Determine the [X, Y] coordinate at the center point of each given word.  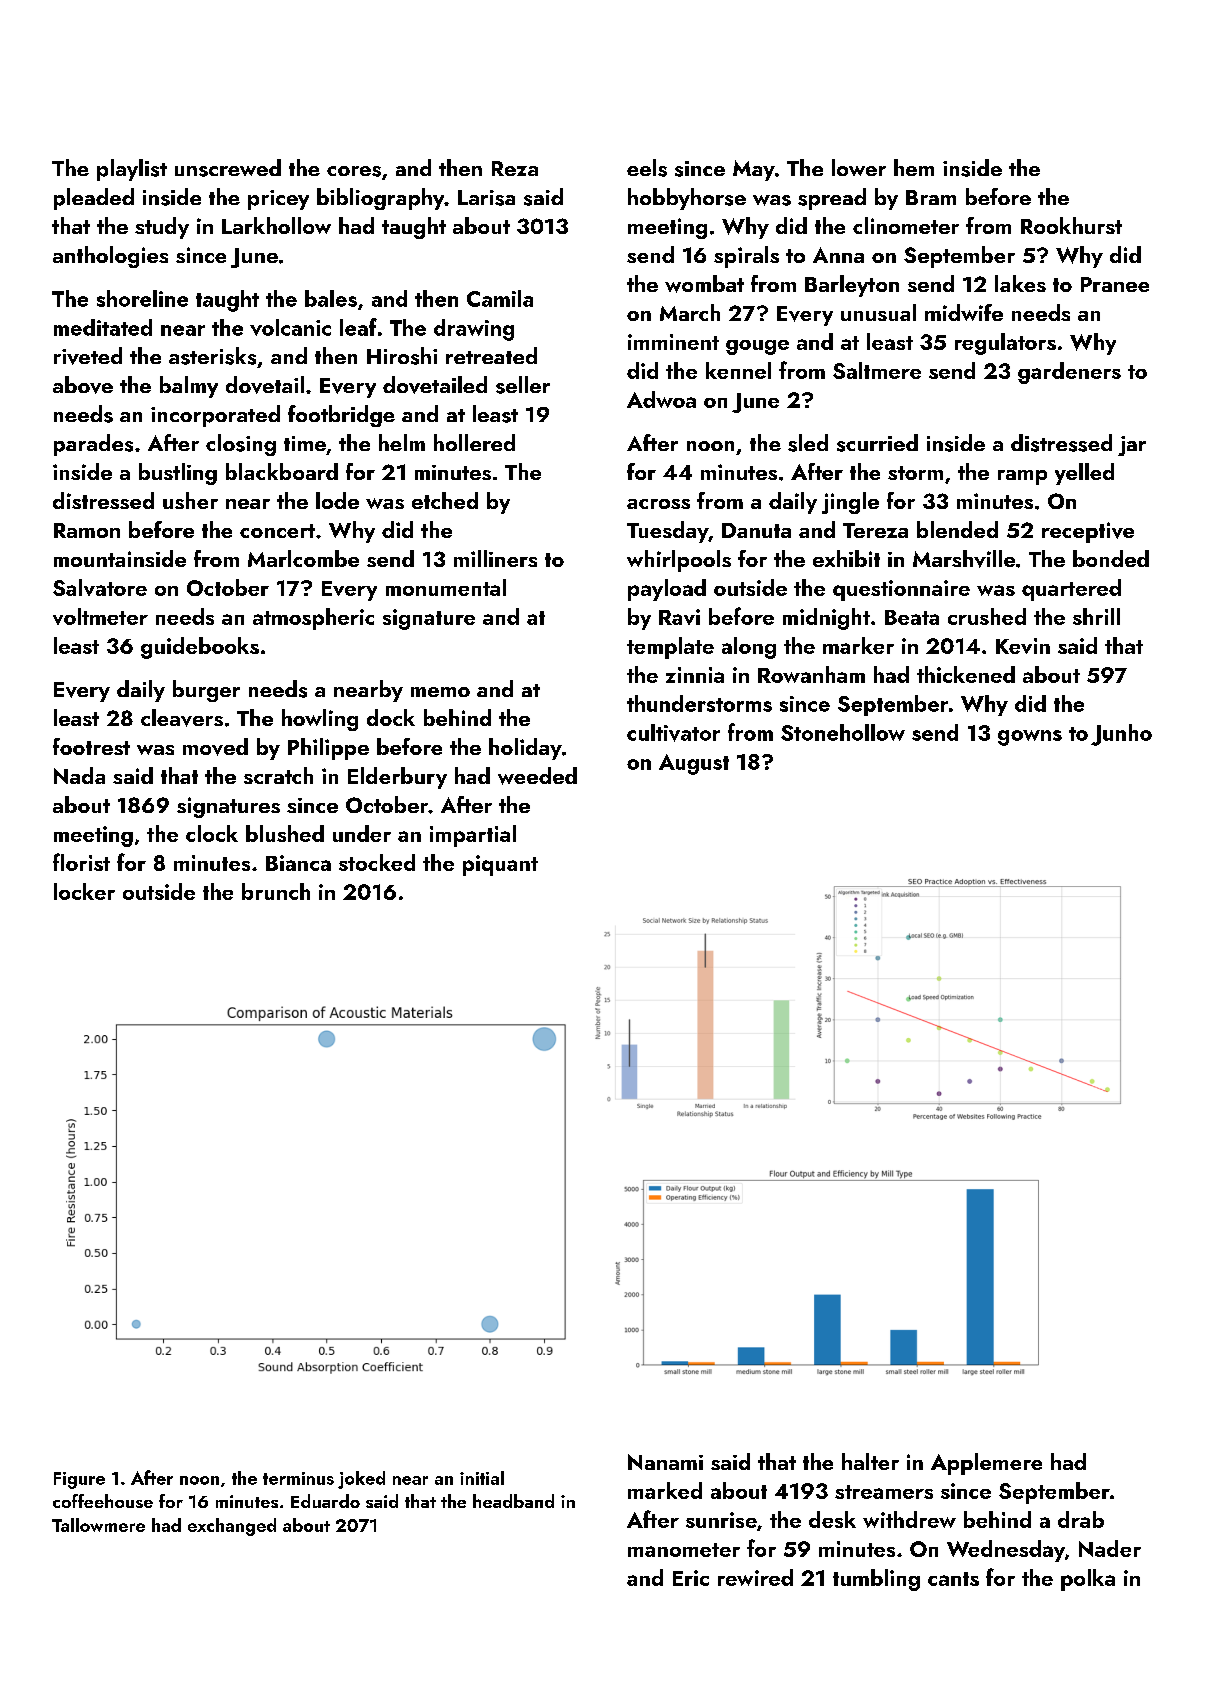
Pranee [1115, 284]
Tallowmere [98, 1525]
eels [647, 168]
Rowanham [811, 674]
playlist [132, 170]
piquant [500, 865]
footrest [91, 746]
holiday [525, 749]
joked [361, 1480]
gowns [1030, 738]
